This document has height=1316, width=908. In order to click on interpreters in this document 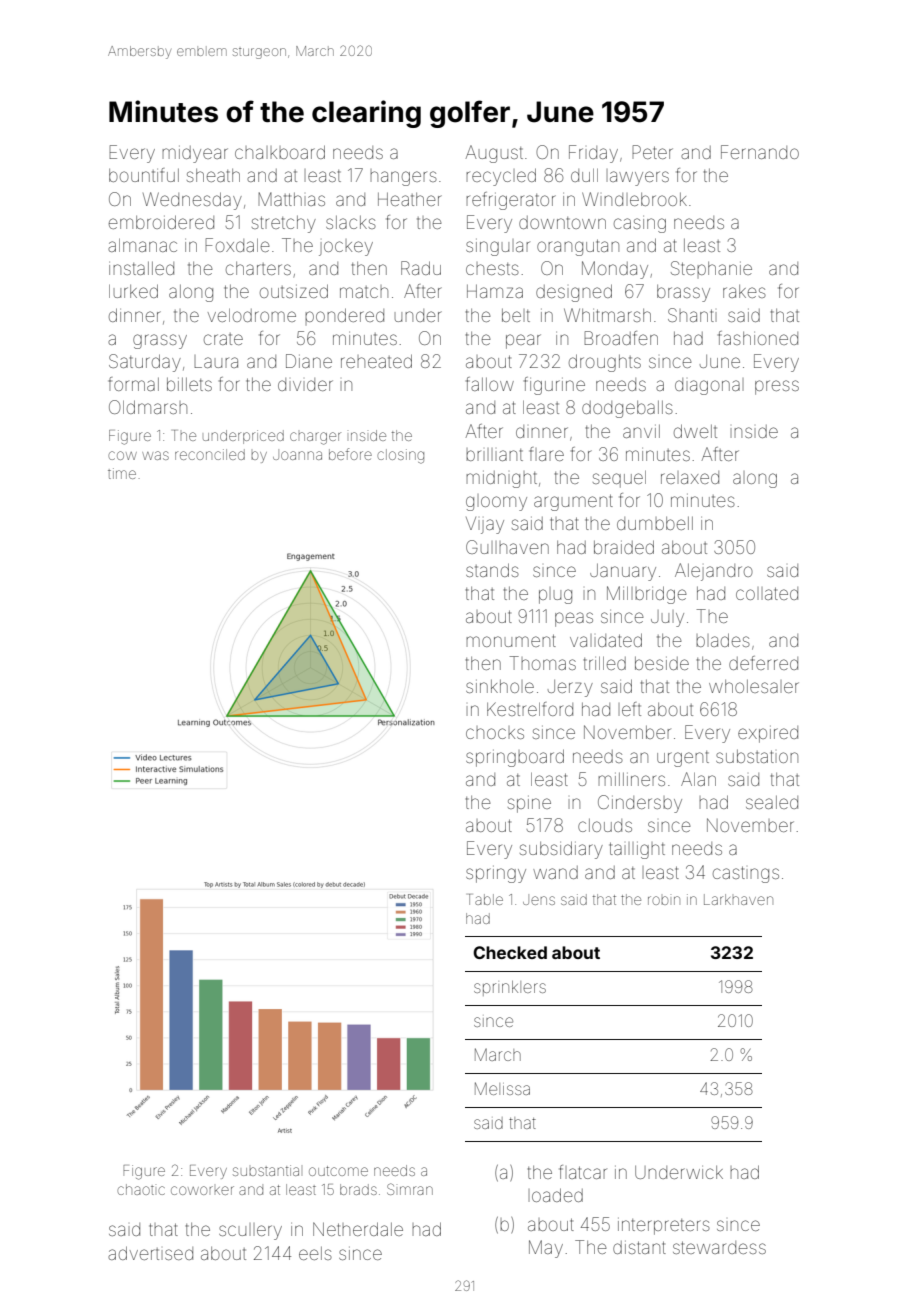, I will do `click(664, 1226)`.
